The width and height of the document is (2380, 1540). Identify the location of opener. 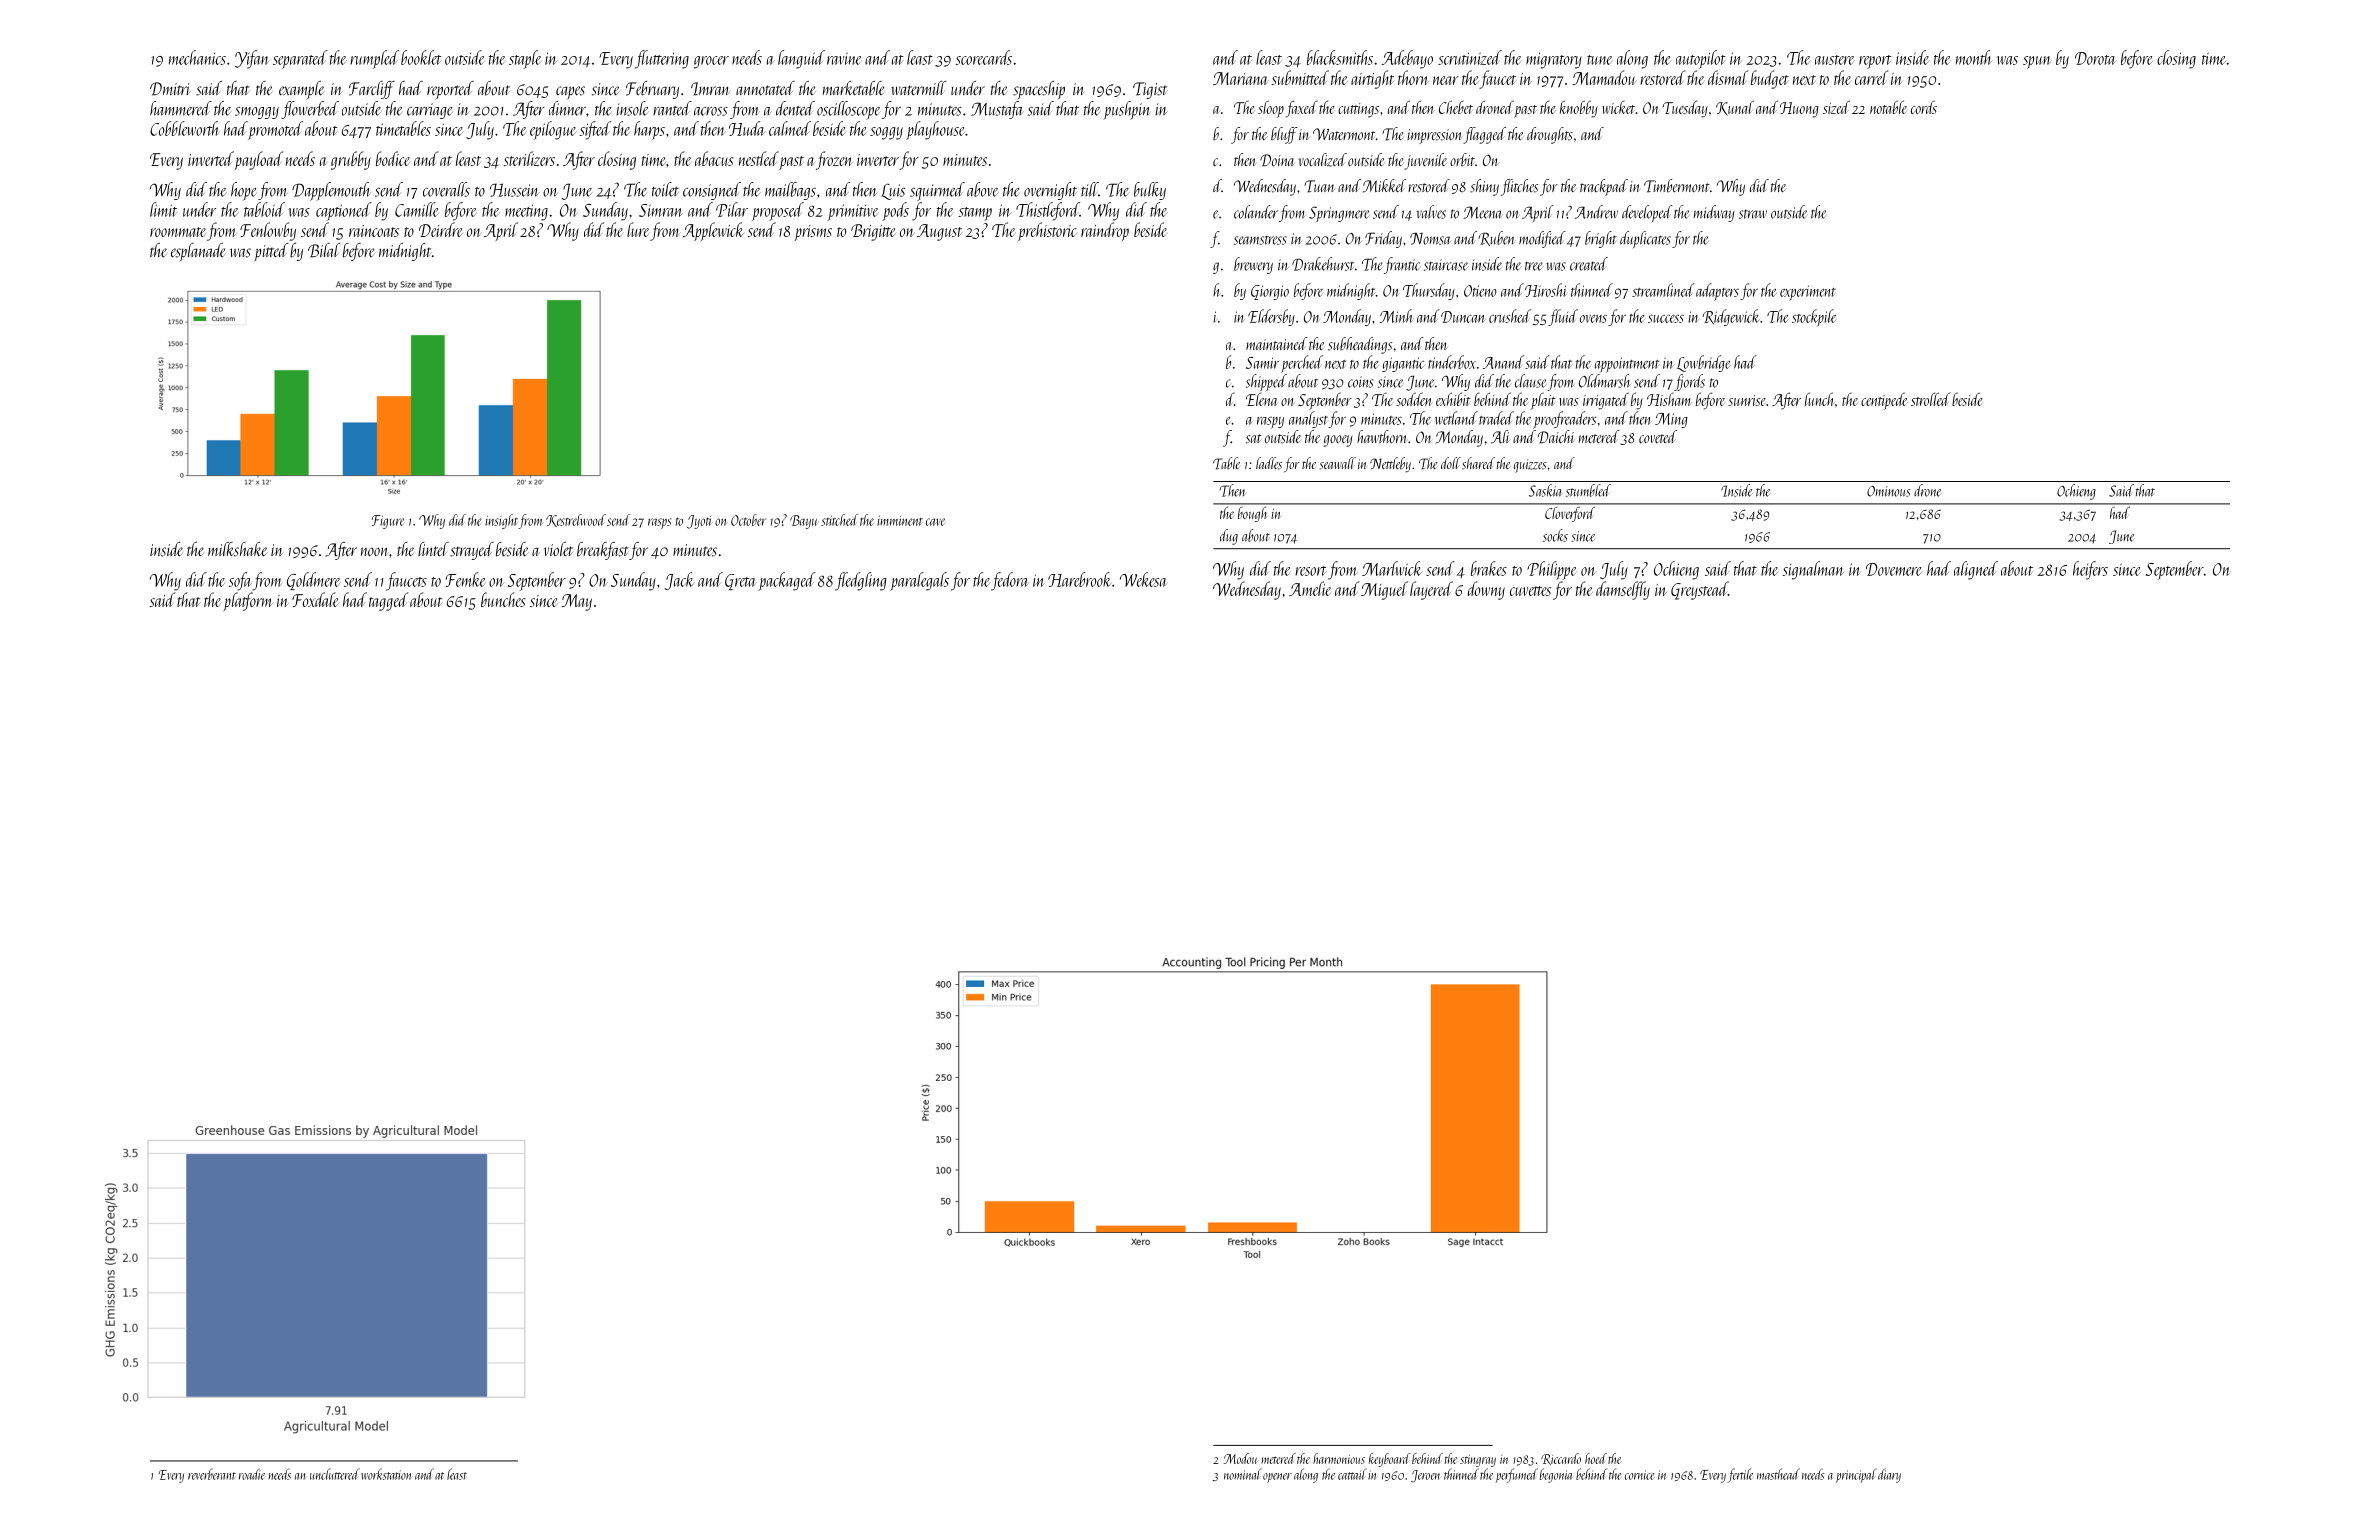
(1277, 1478).
